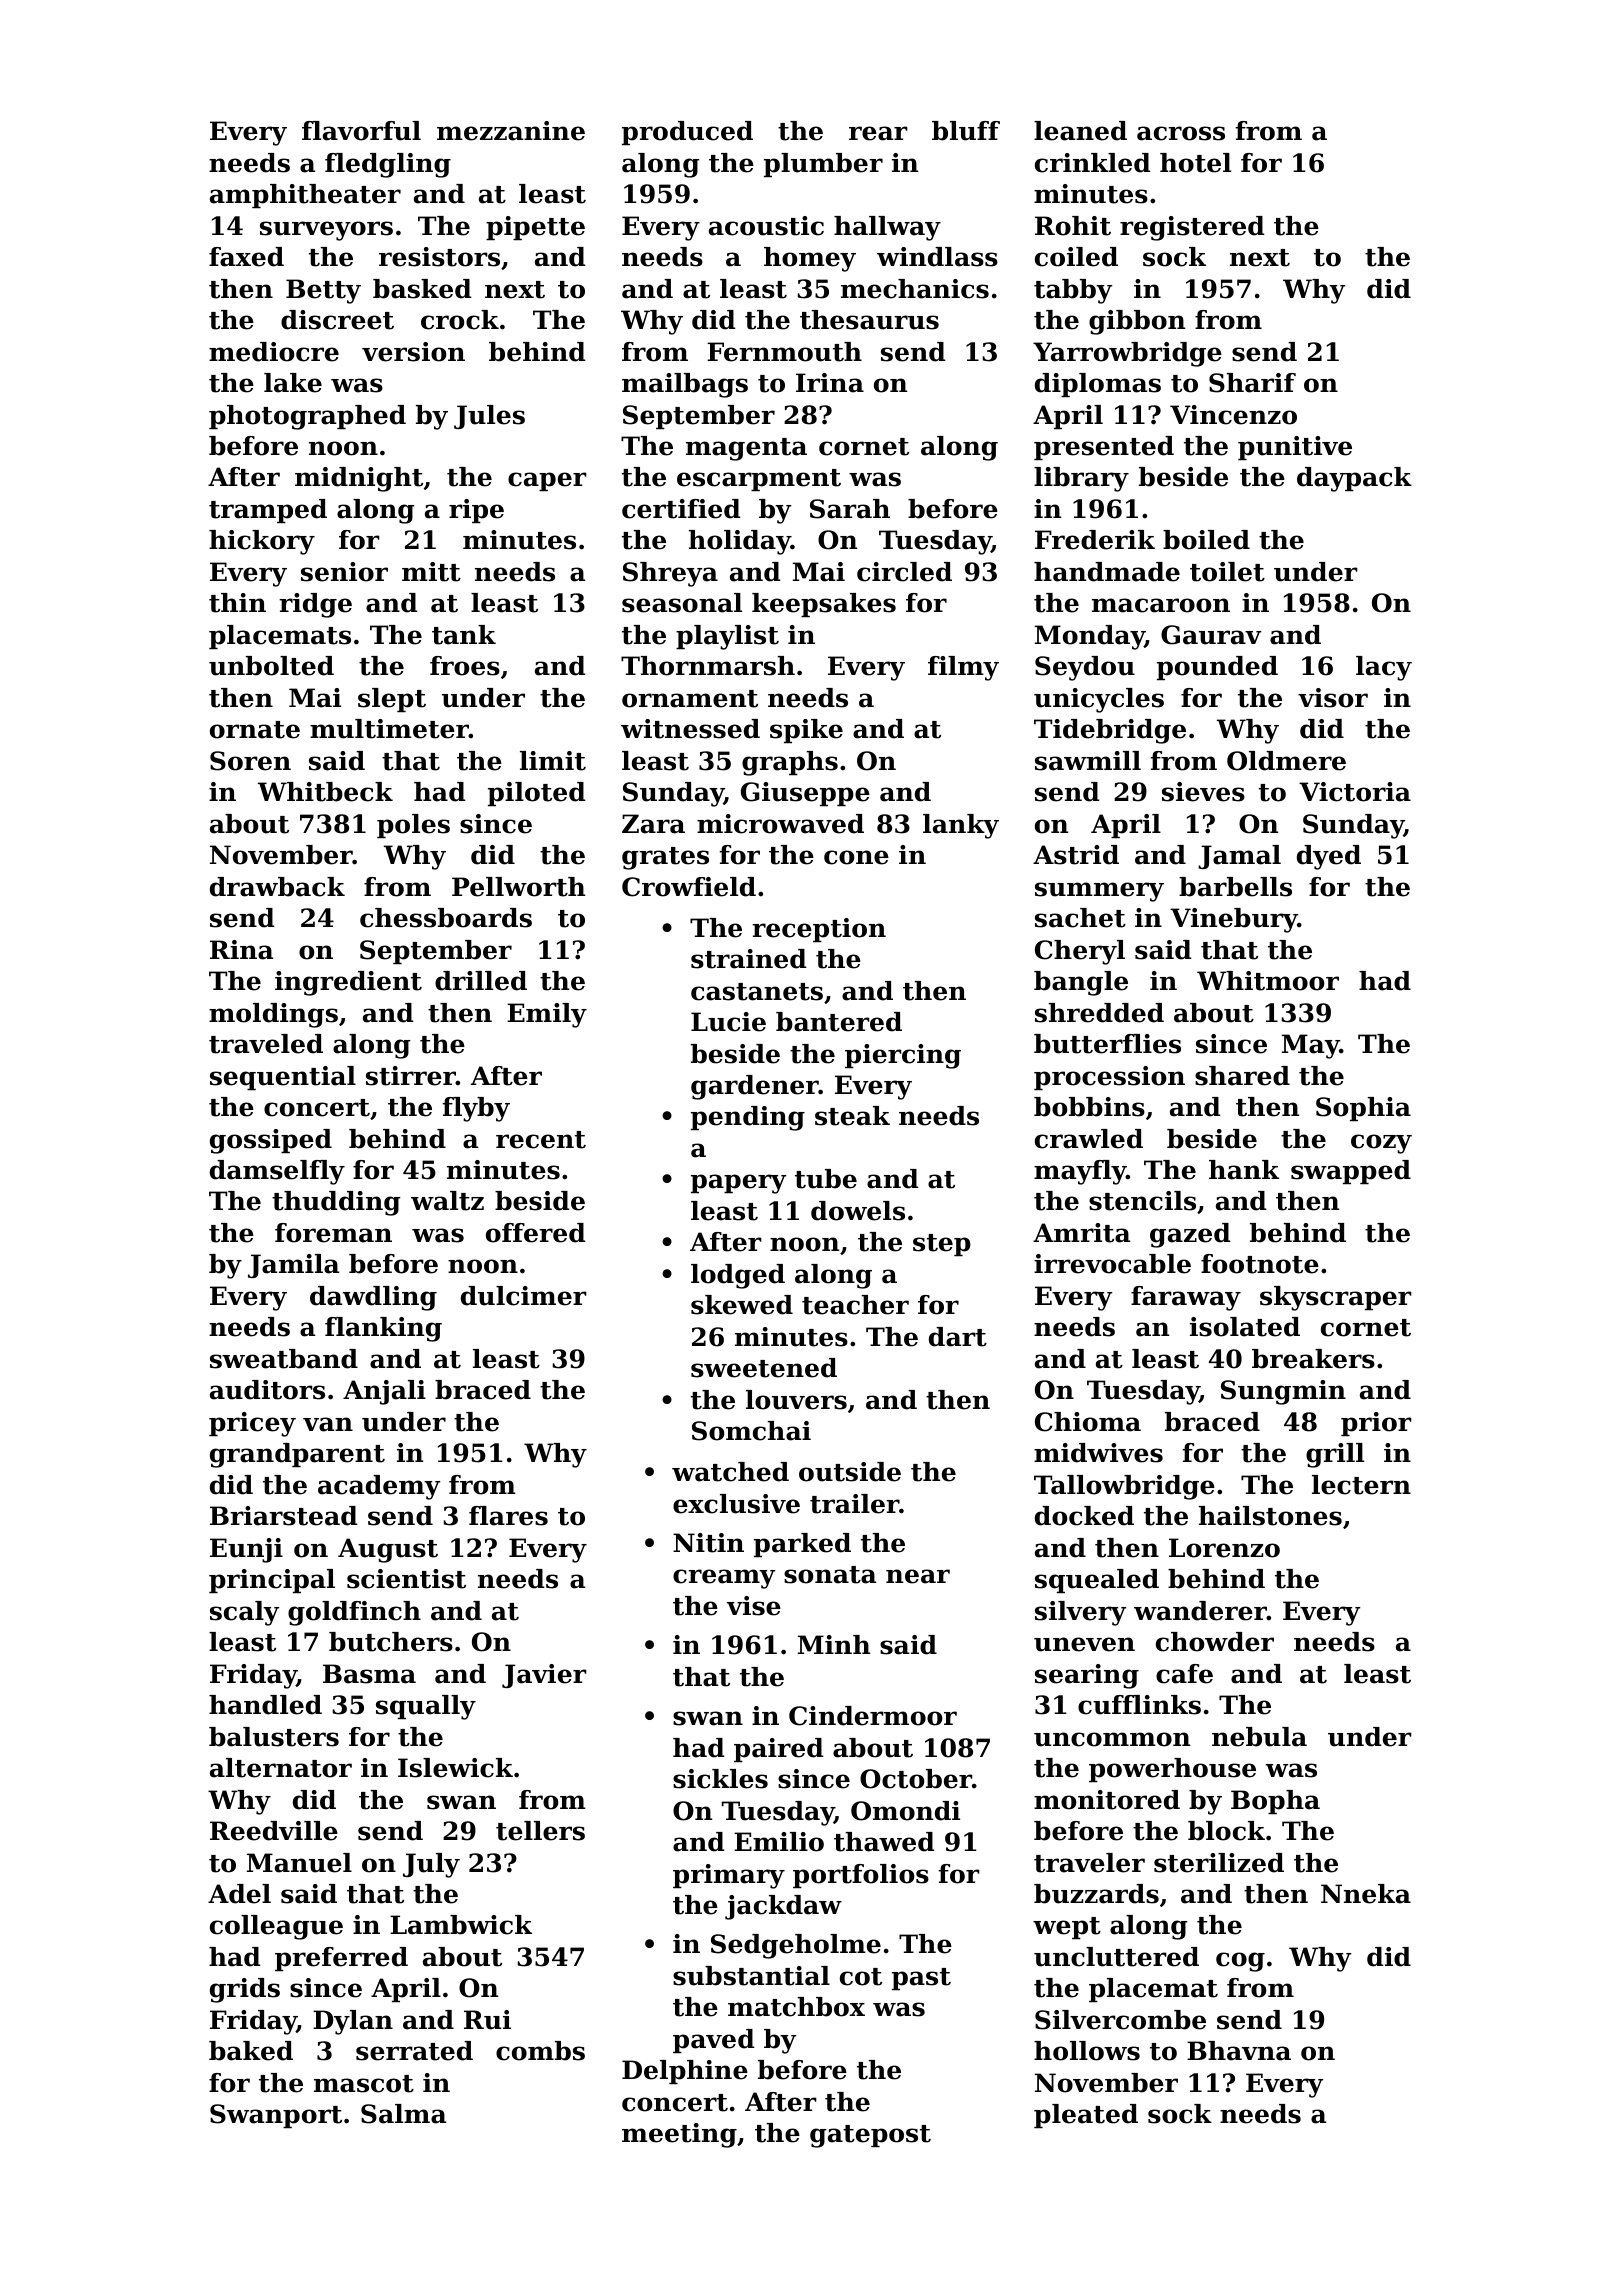 The height and width of the document is (2292, 1620). What do you see at coordinates (869, 320) in the document?
I see `thesaurus` at bounding box center [869, 320].
